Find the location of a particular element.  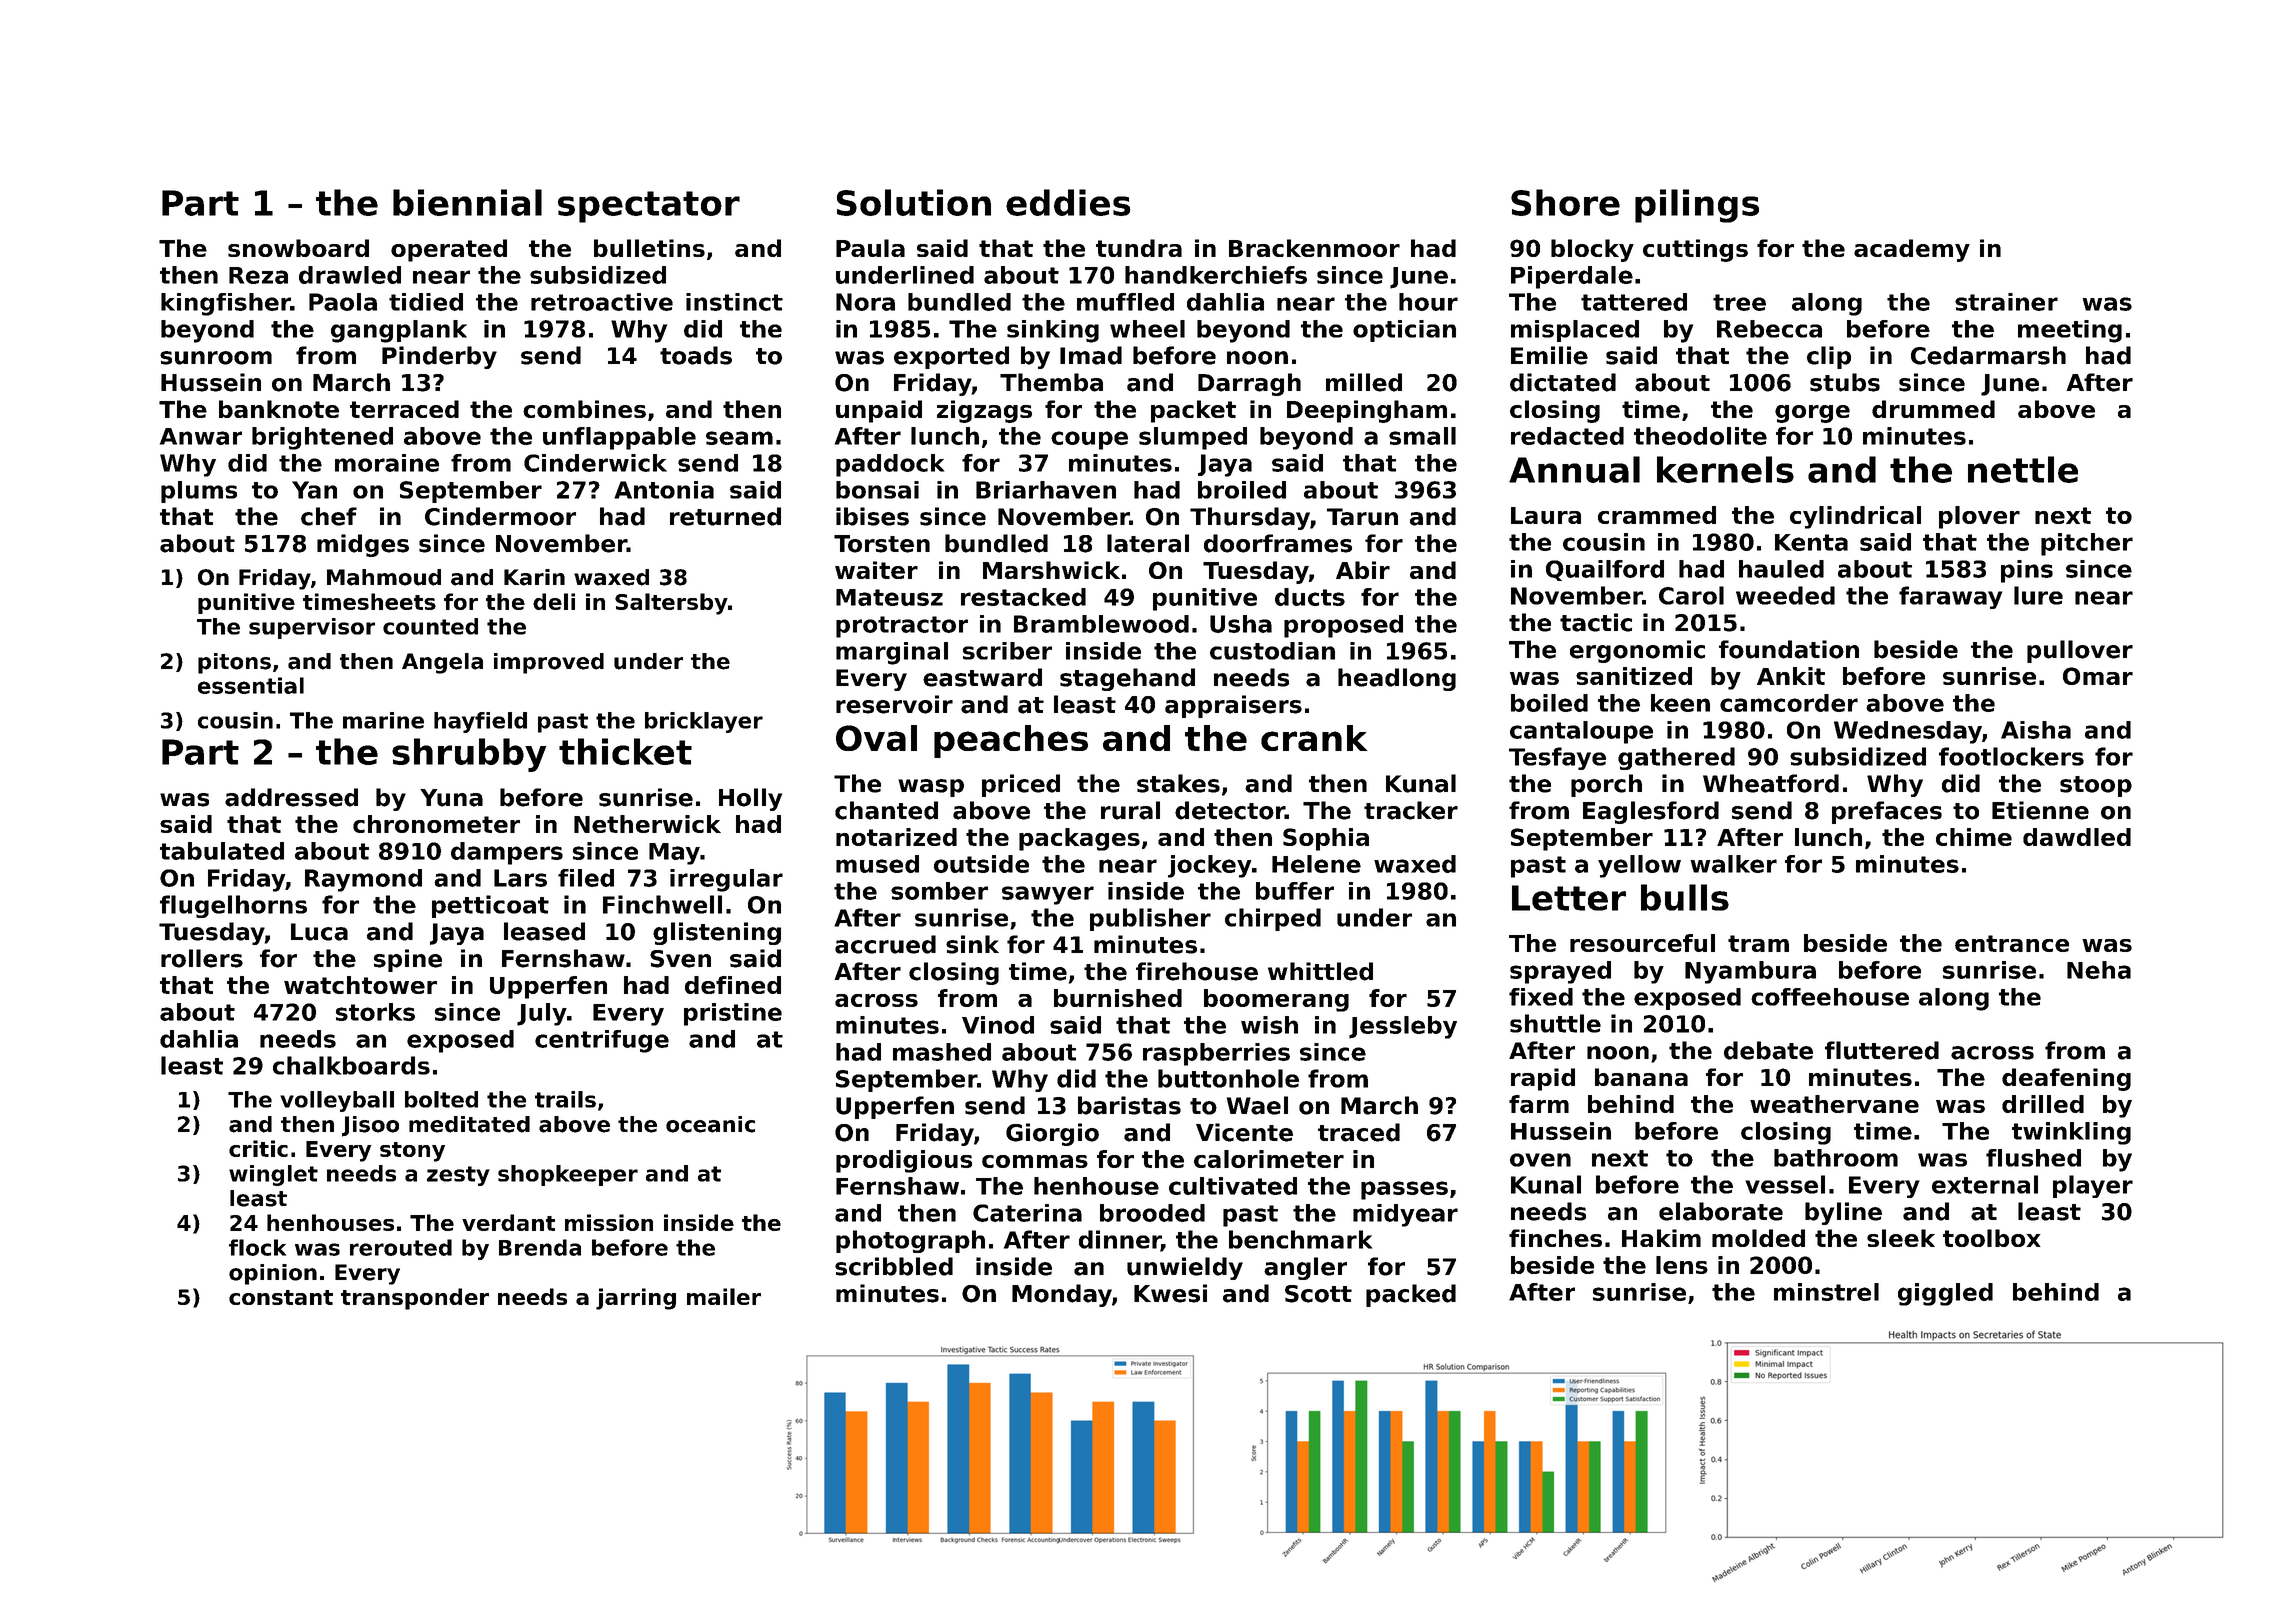

spectator is located at coordinates (649, 207).
